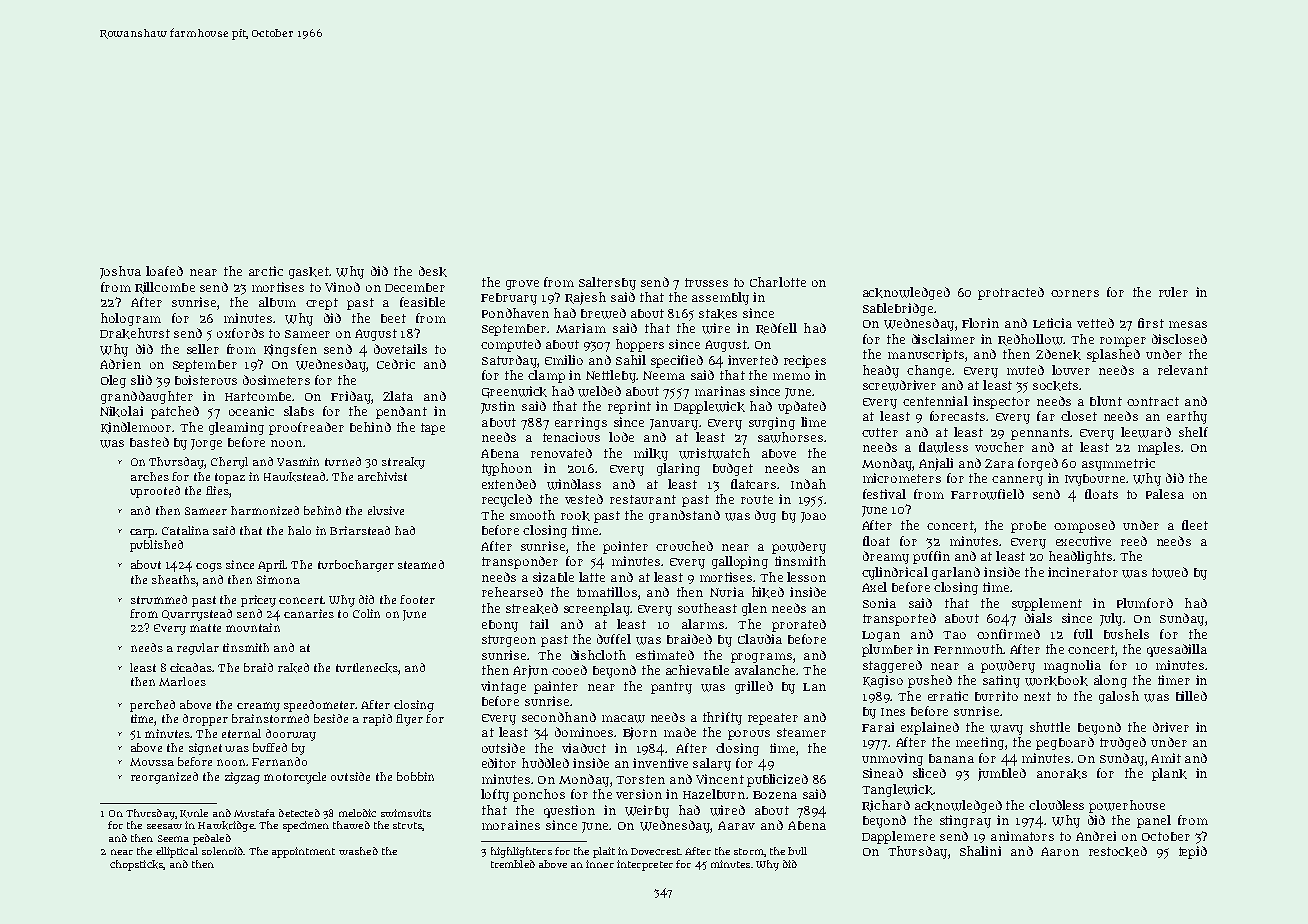 The image size is (1308, 924). Describe the element at coordinates (131, 319) in the screenshot. I see `hologram` at that location.
